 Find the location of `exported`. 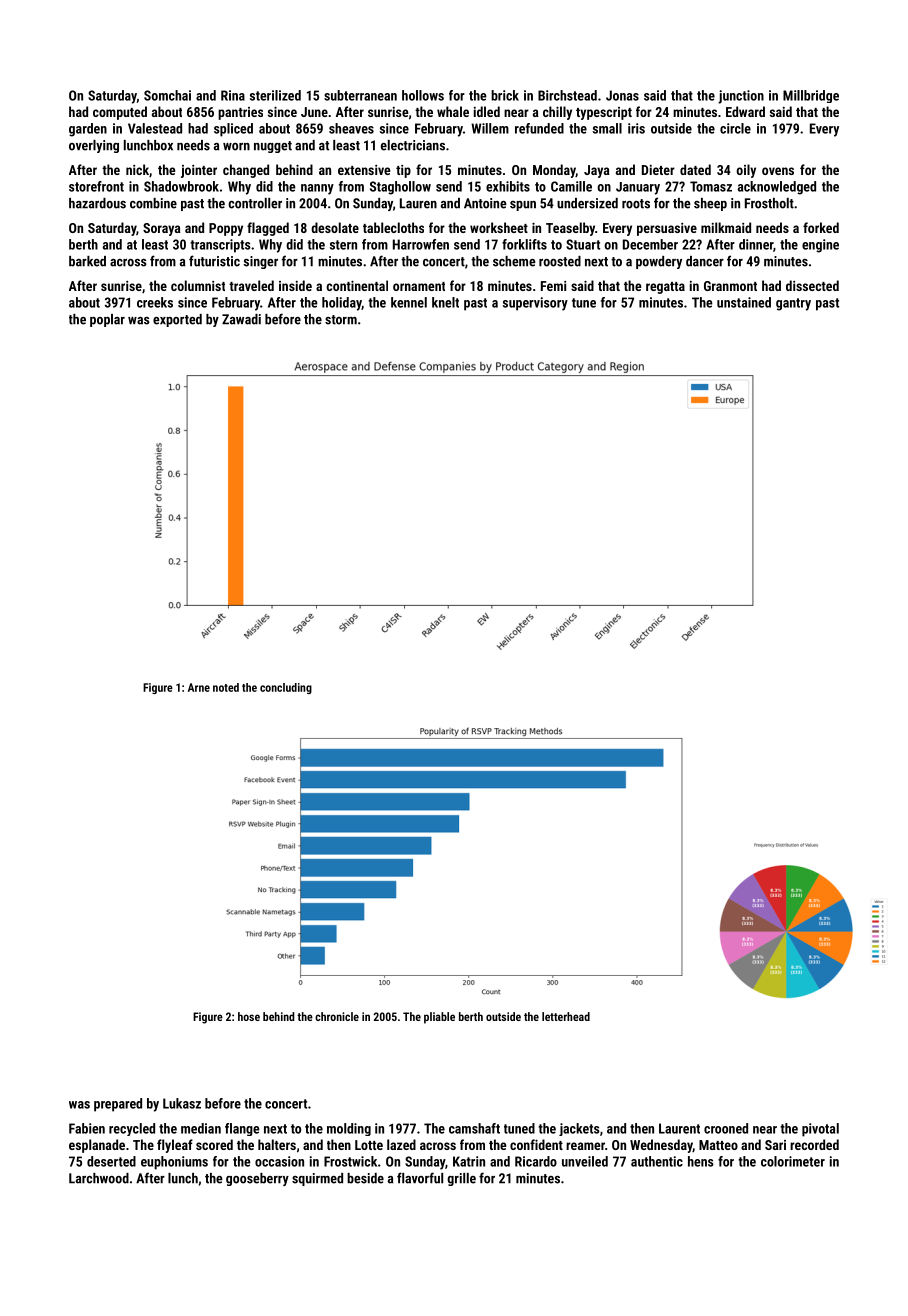

exported is located at coordinates (177, 320).
